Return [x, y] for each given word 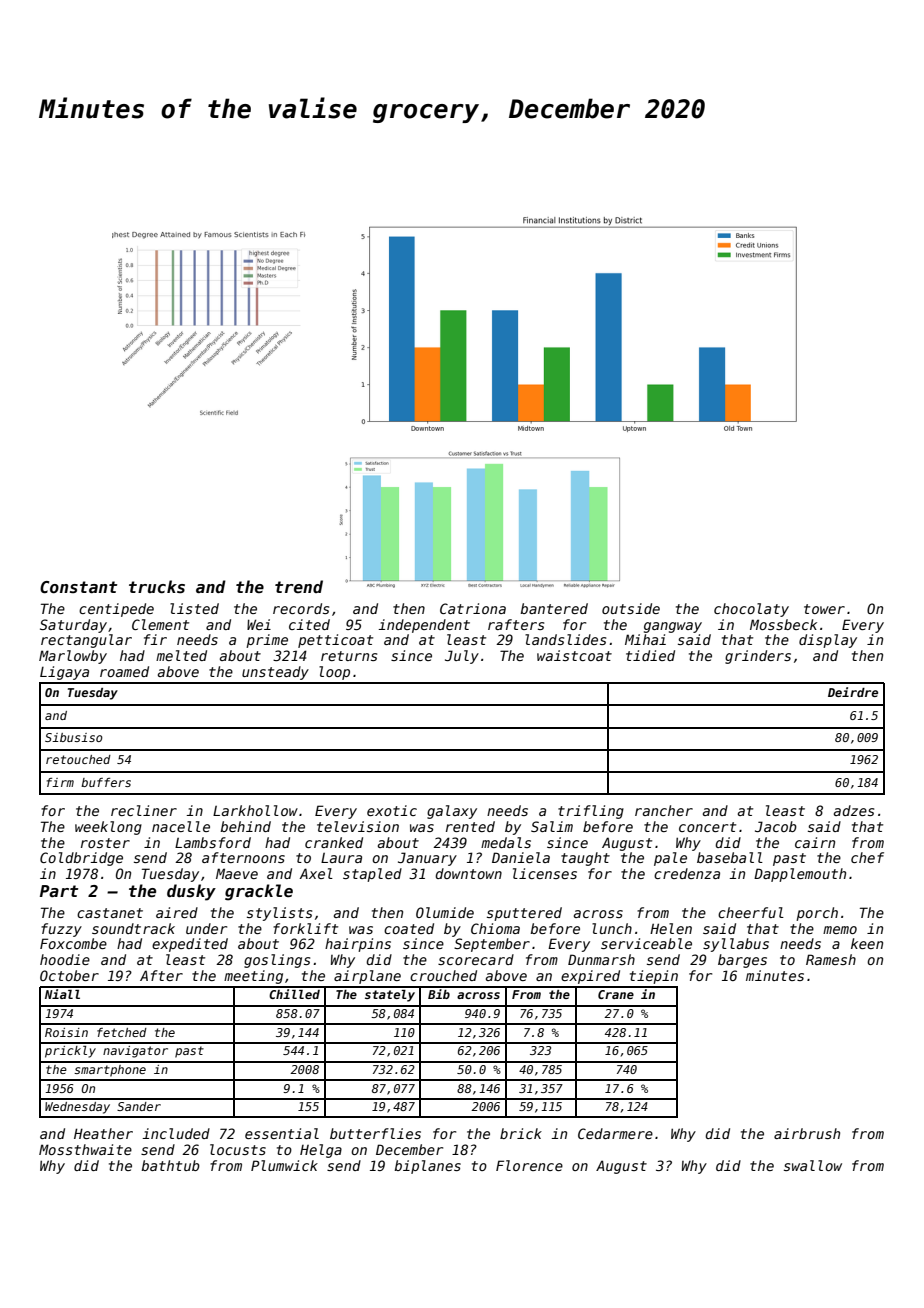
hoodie [65, 959]
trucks [157, 587]
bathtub [170, 1165]
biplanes [427, 1167]
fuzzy [61, 930]
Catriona [473, 608]
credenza [687, 873]
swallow [813, 1165]
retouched [78, 759]
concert [707, 827]
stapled [372, 875]
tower [824, 609]
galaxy [452, 812]
